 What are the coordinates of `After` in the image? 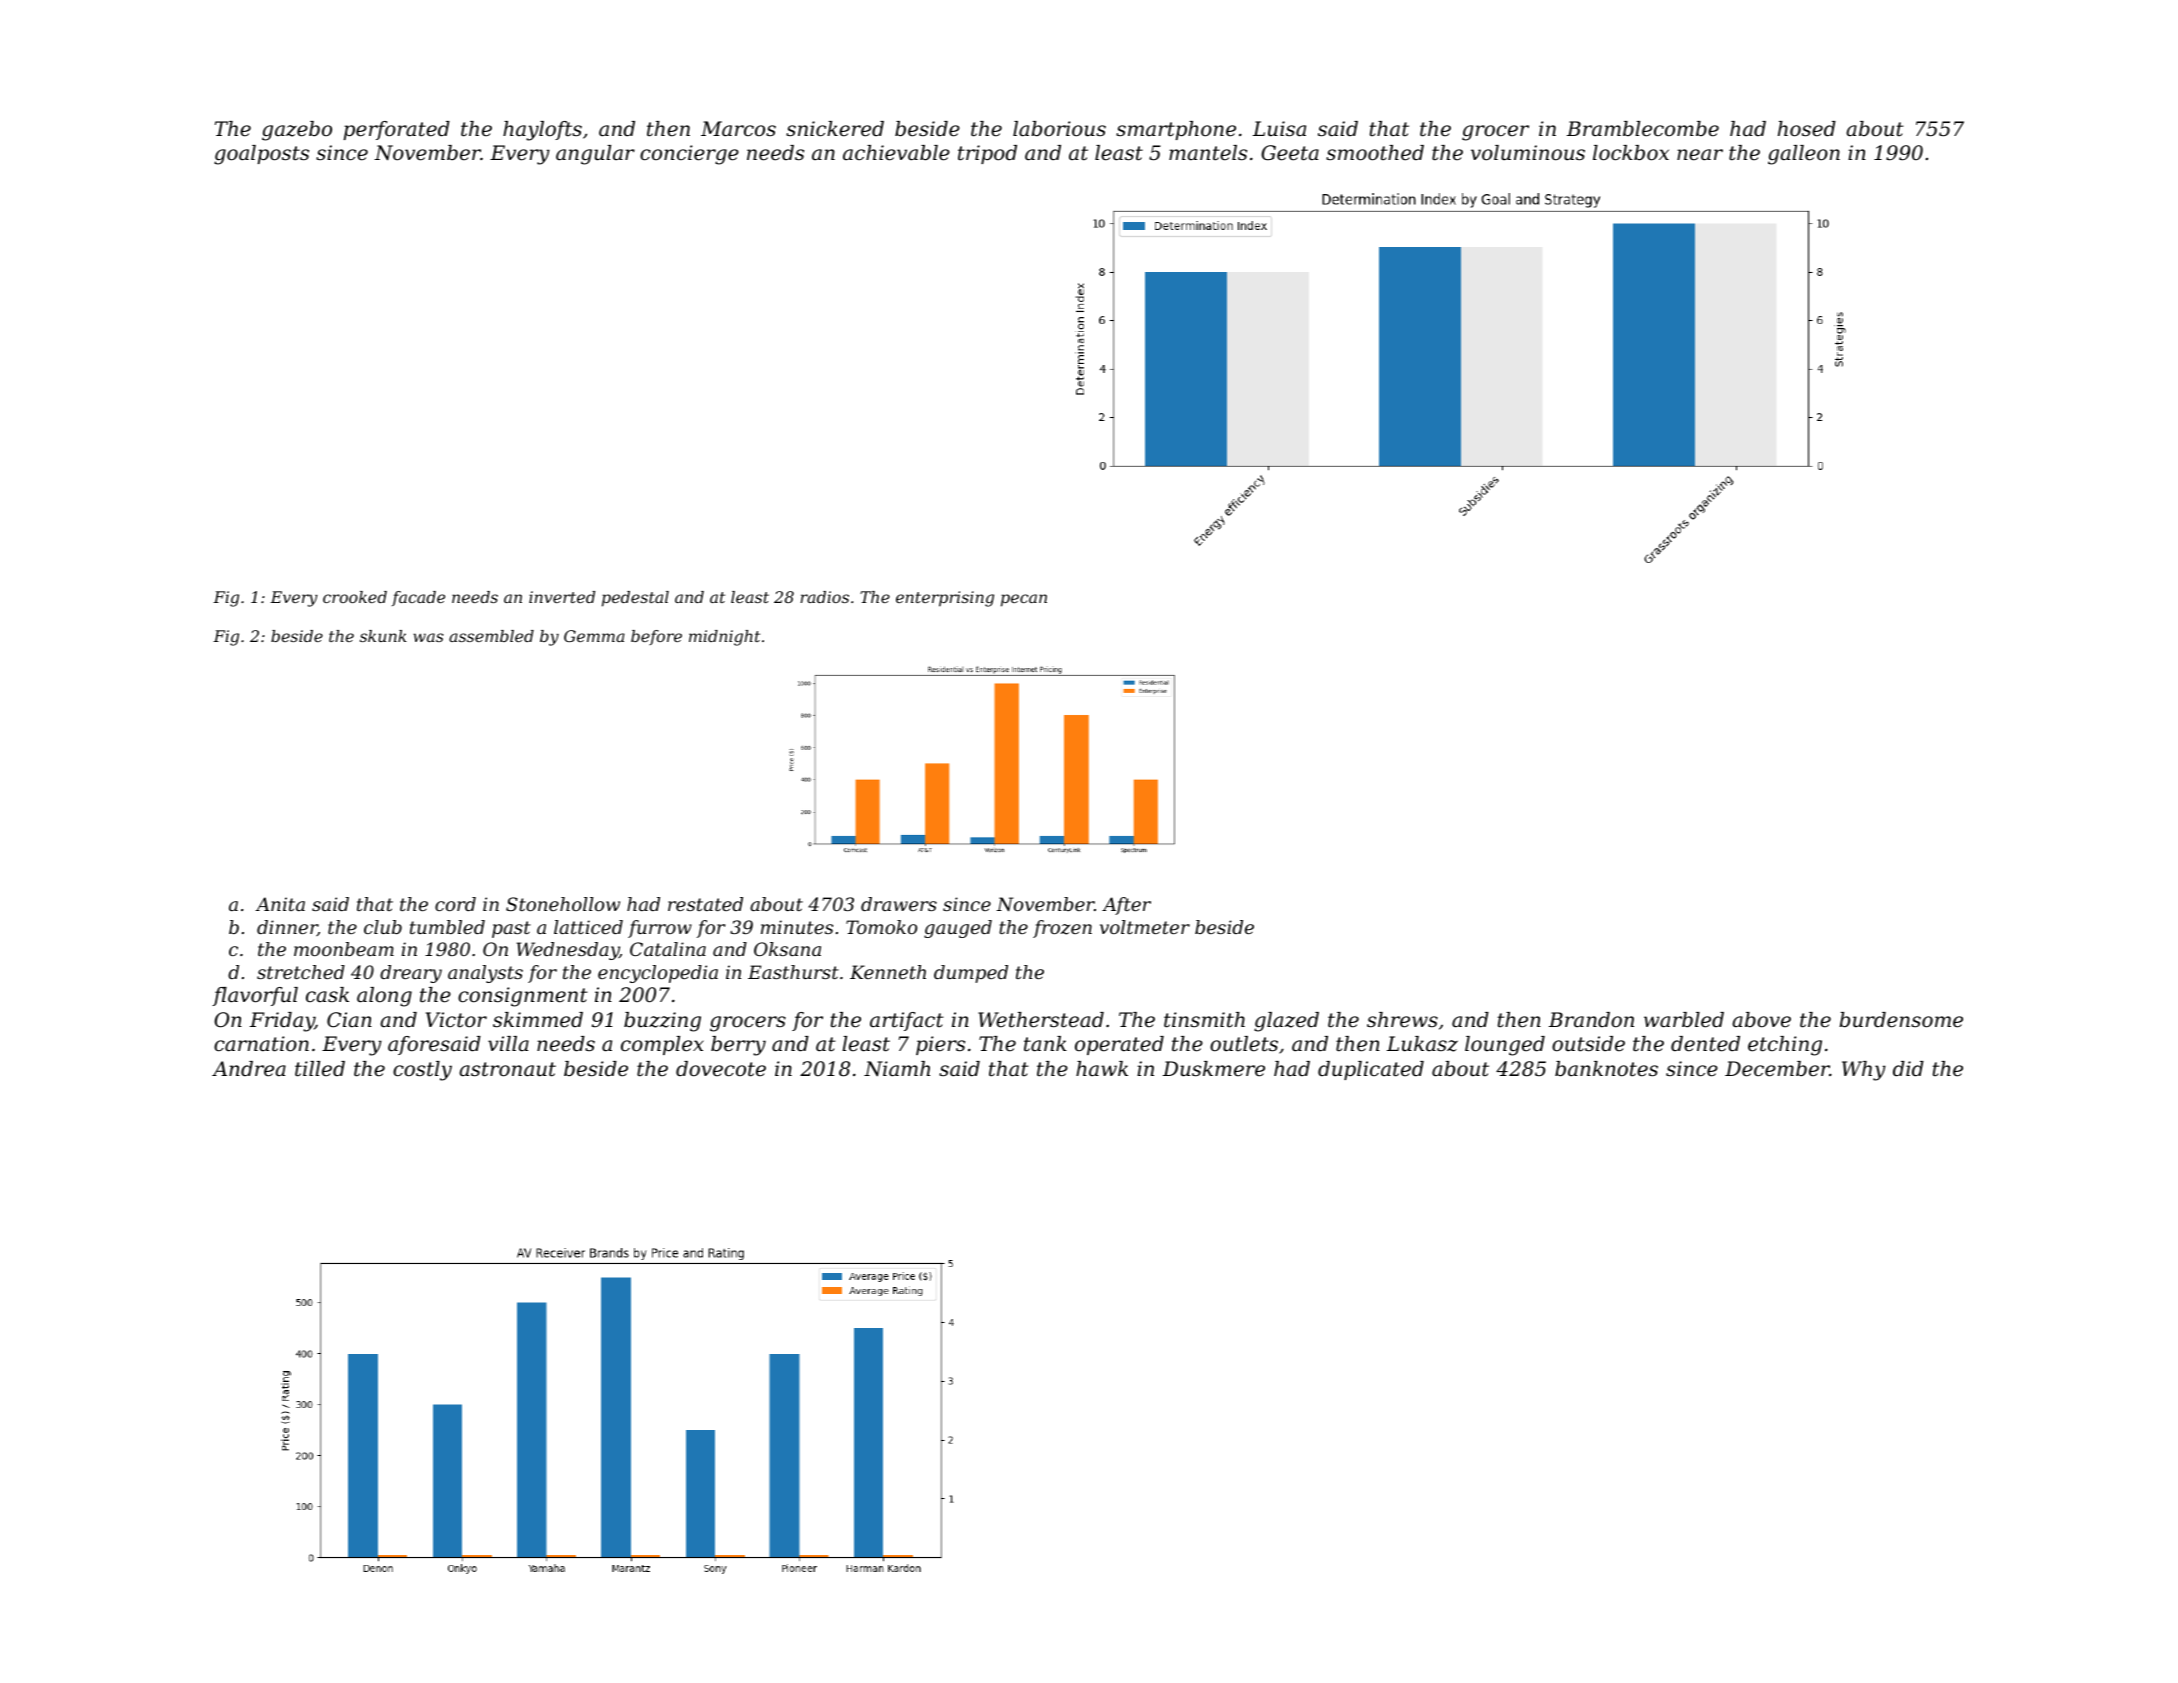 It's located at (1126, 906).
